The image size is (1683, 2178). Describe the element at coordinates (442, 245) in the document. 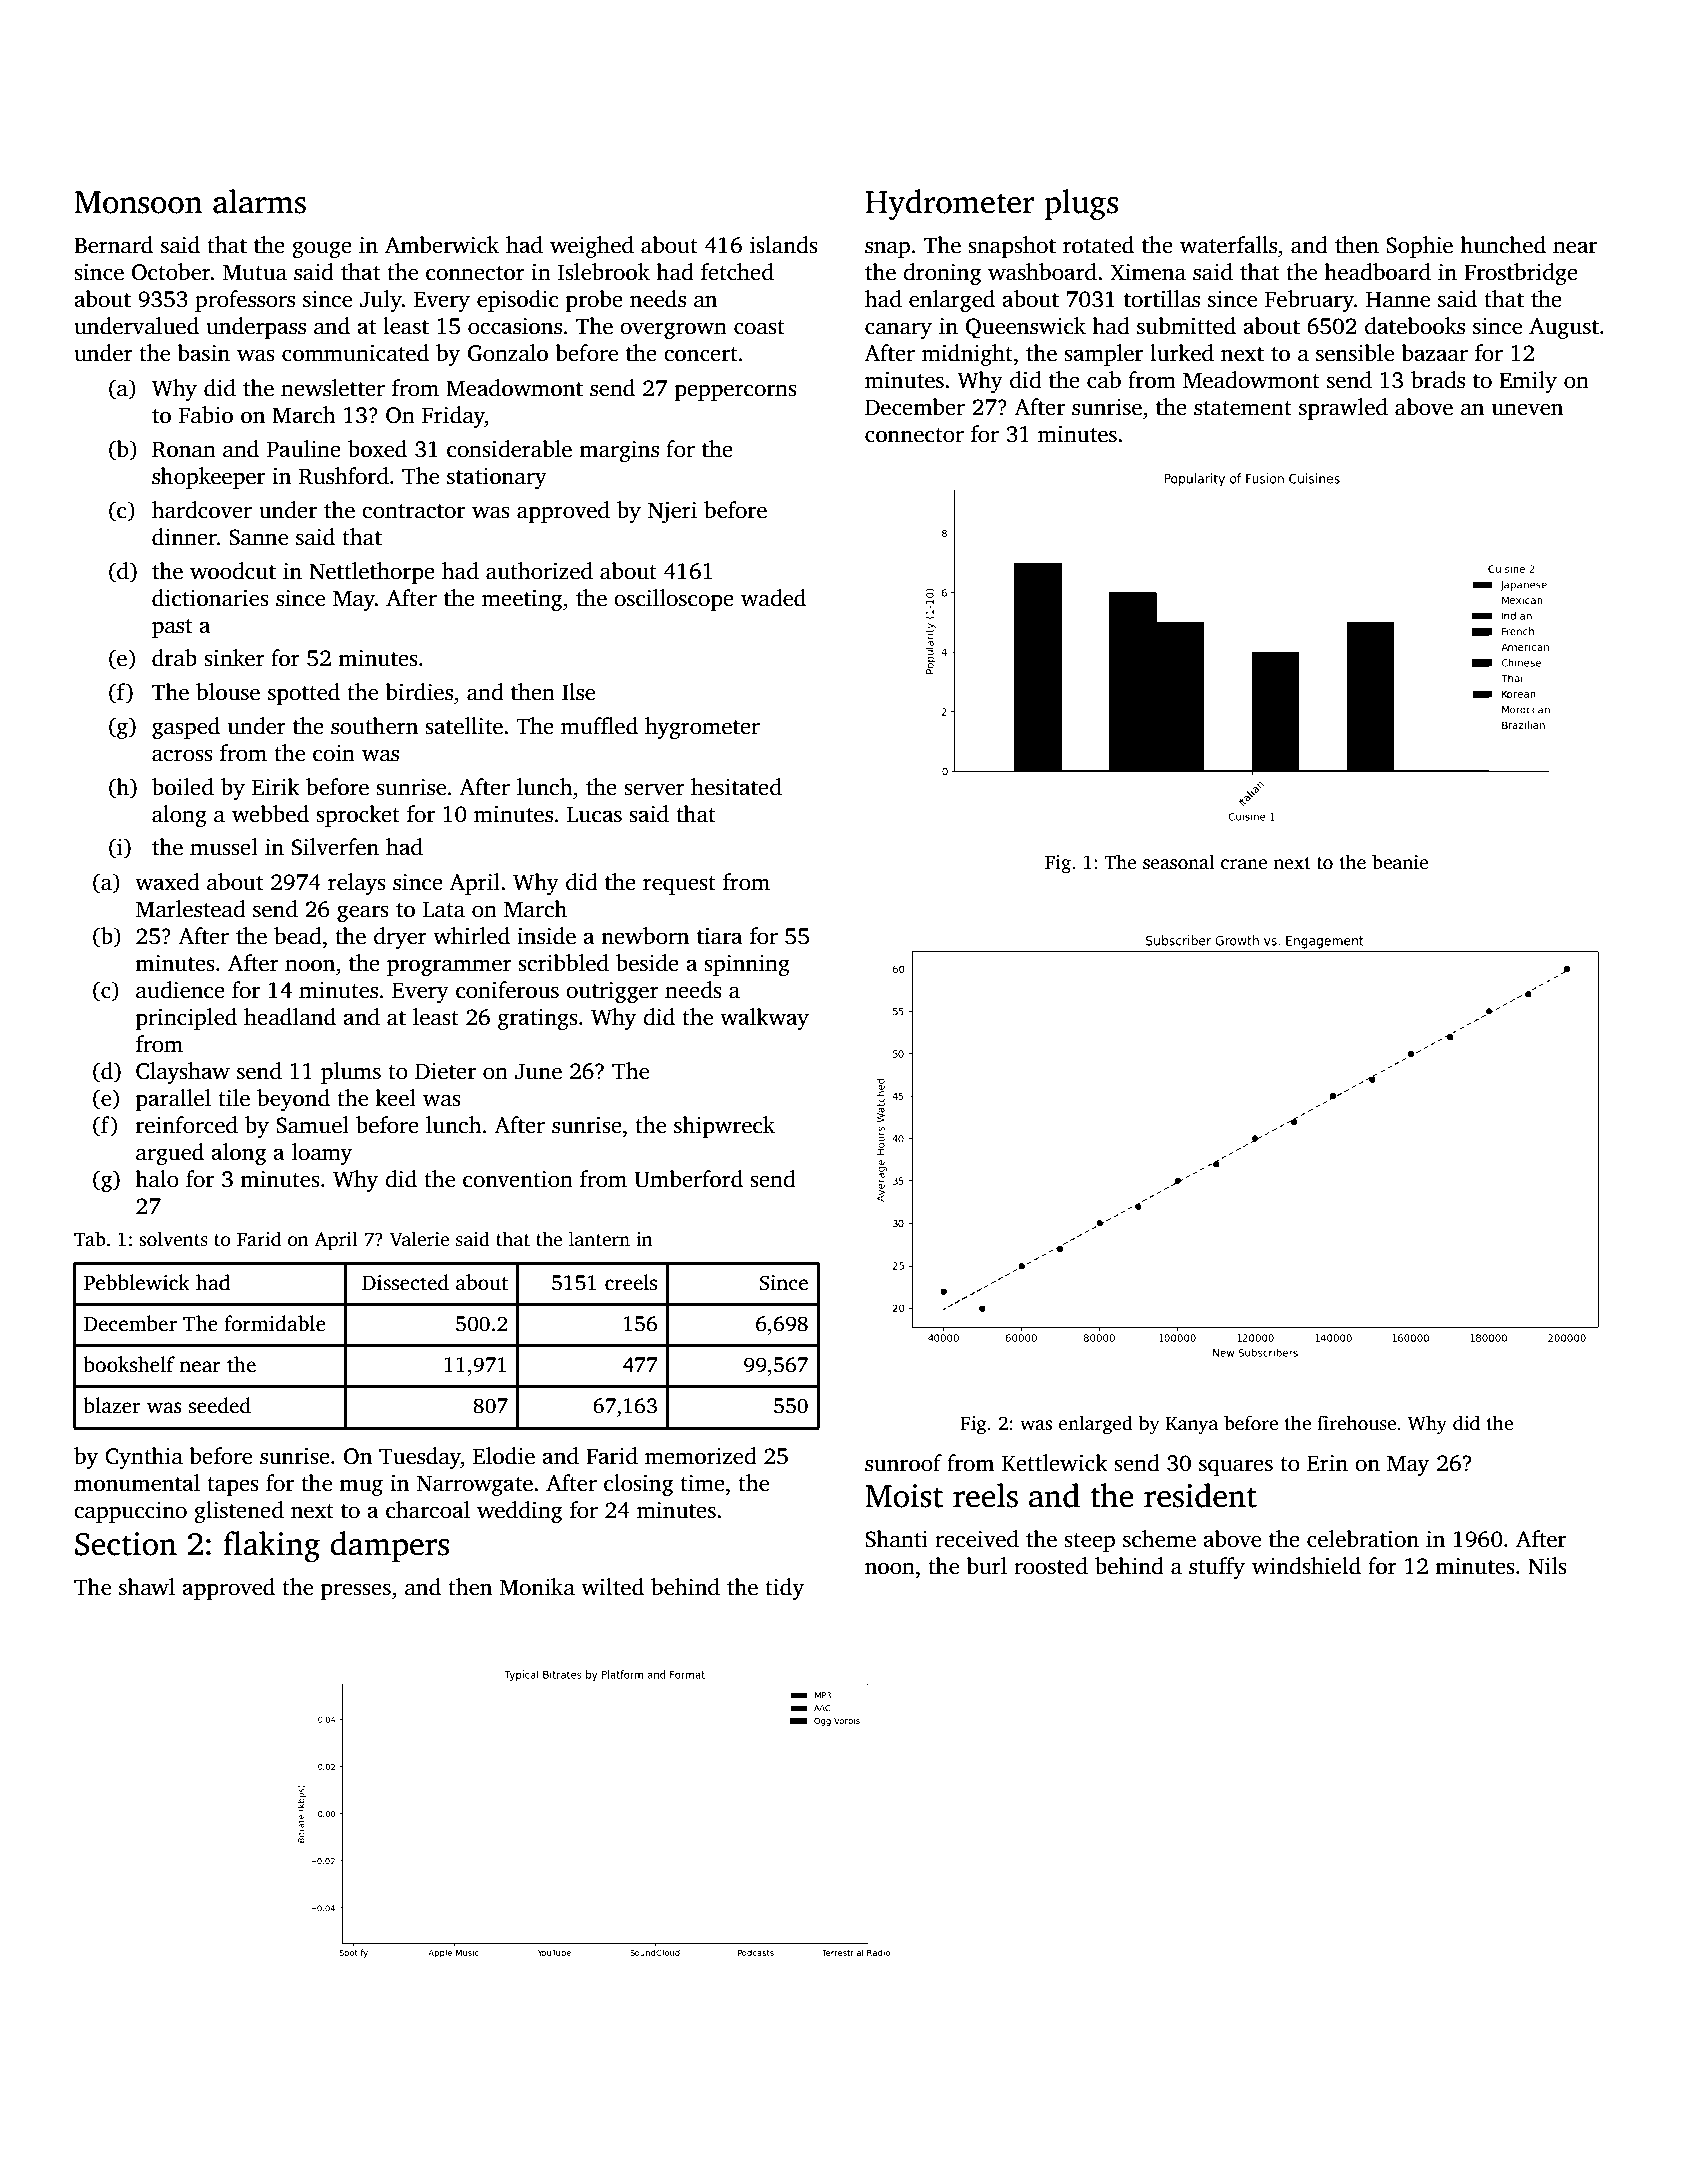

I see `Amberwick` at that location.
